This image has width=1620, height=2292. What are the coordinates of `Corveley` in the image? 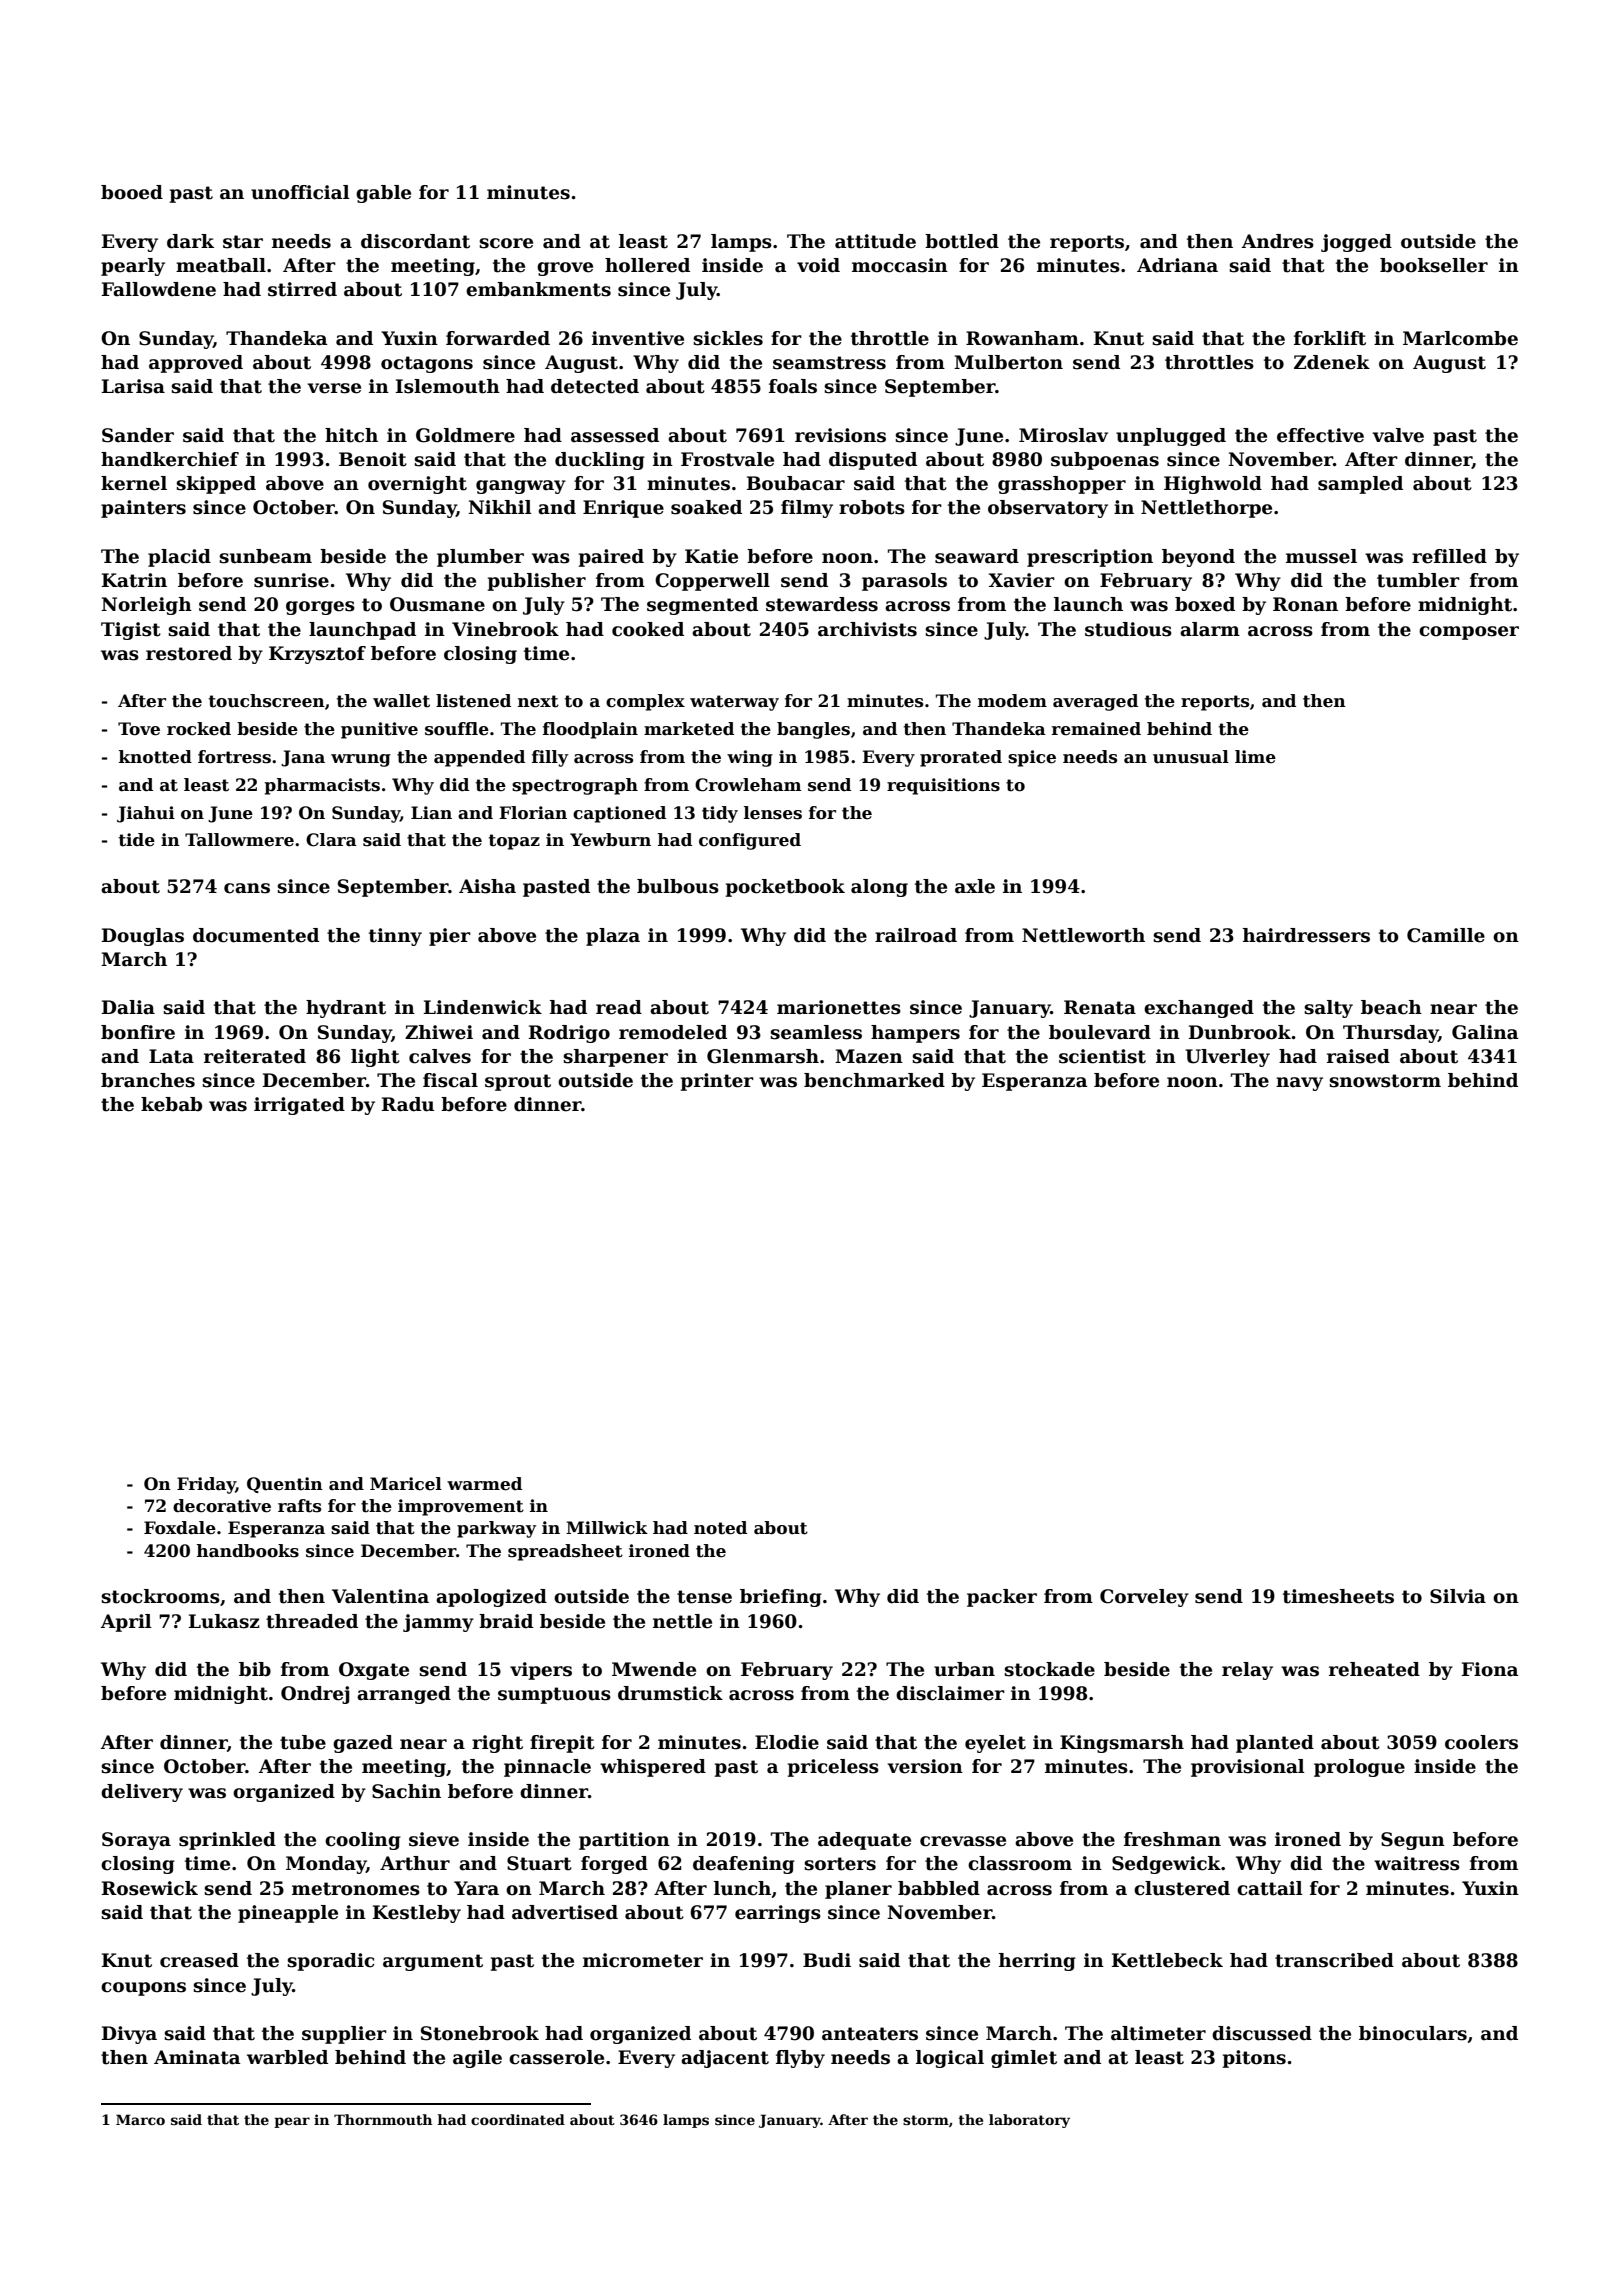 It's located at (1144, 1598).
